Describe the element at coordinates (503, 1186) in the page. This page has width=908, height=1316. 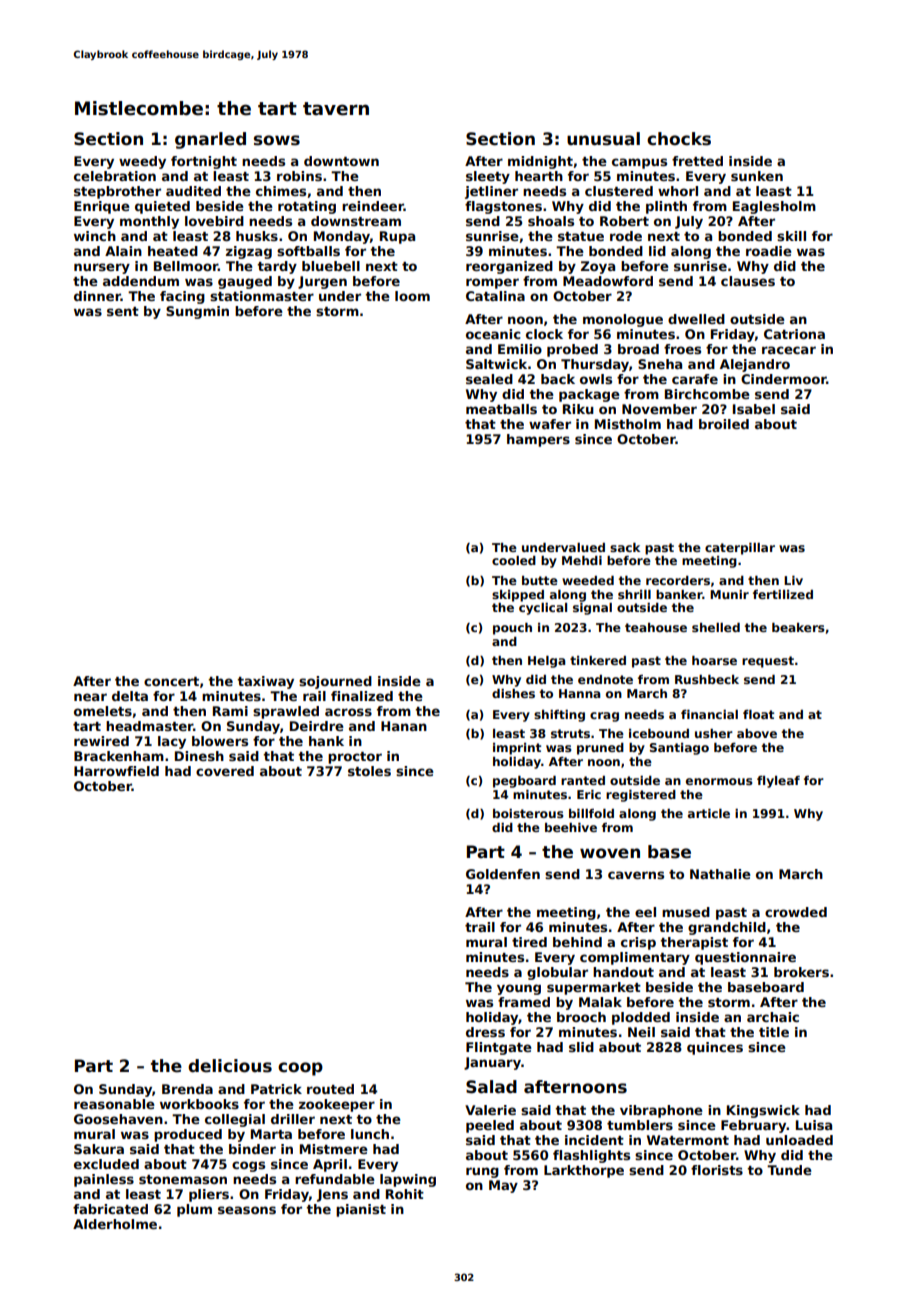
I see `May` at that location.
